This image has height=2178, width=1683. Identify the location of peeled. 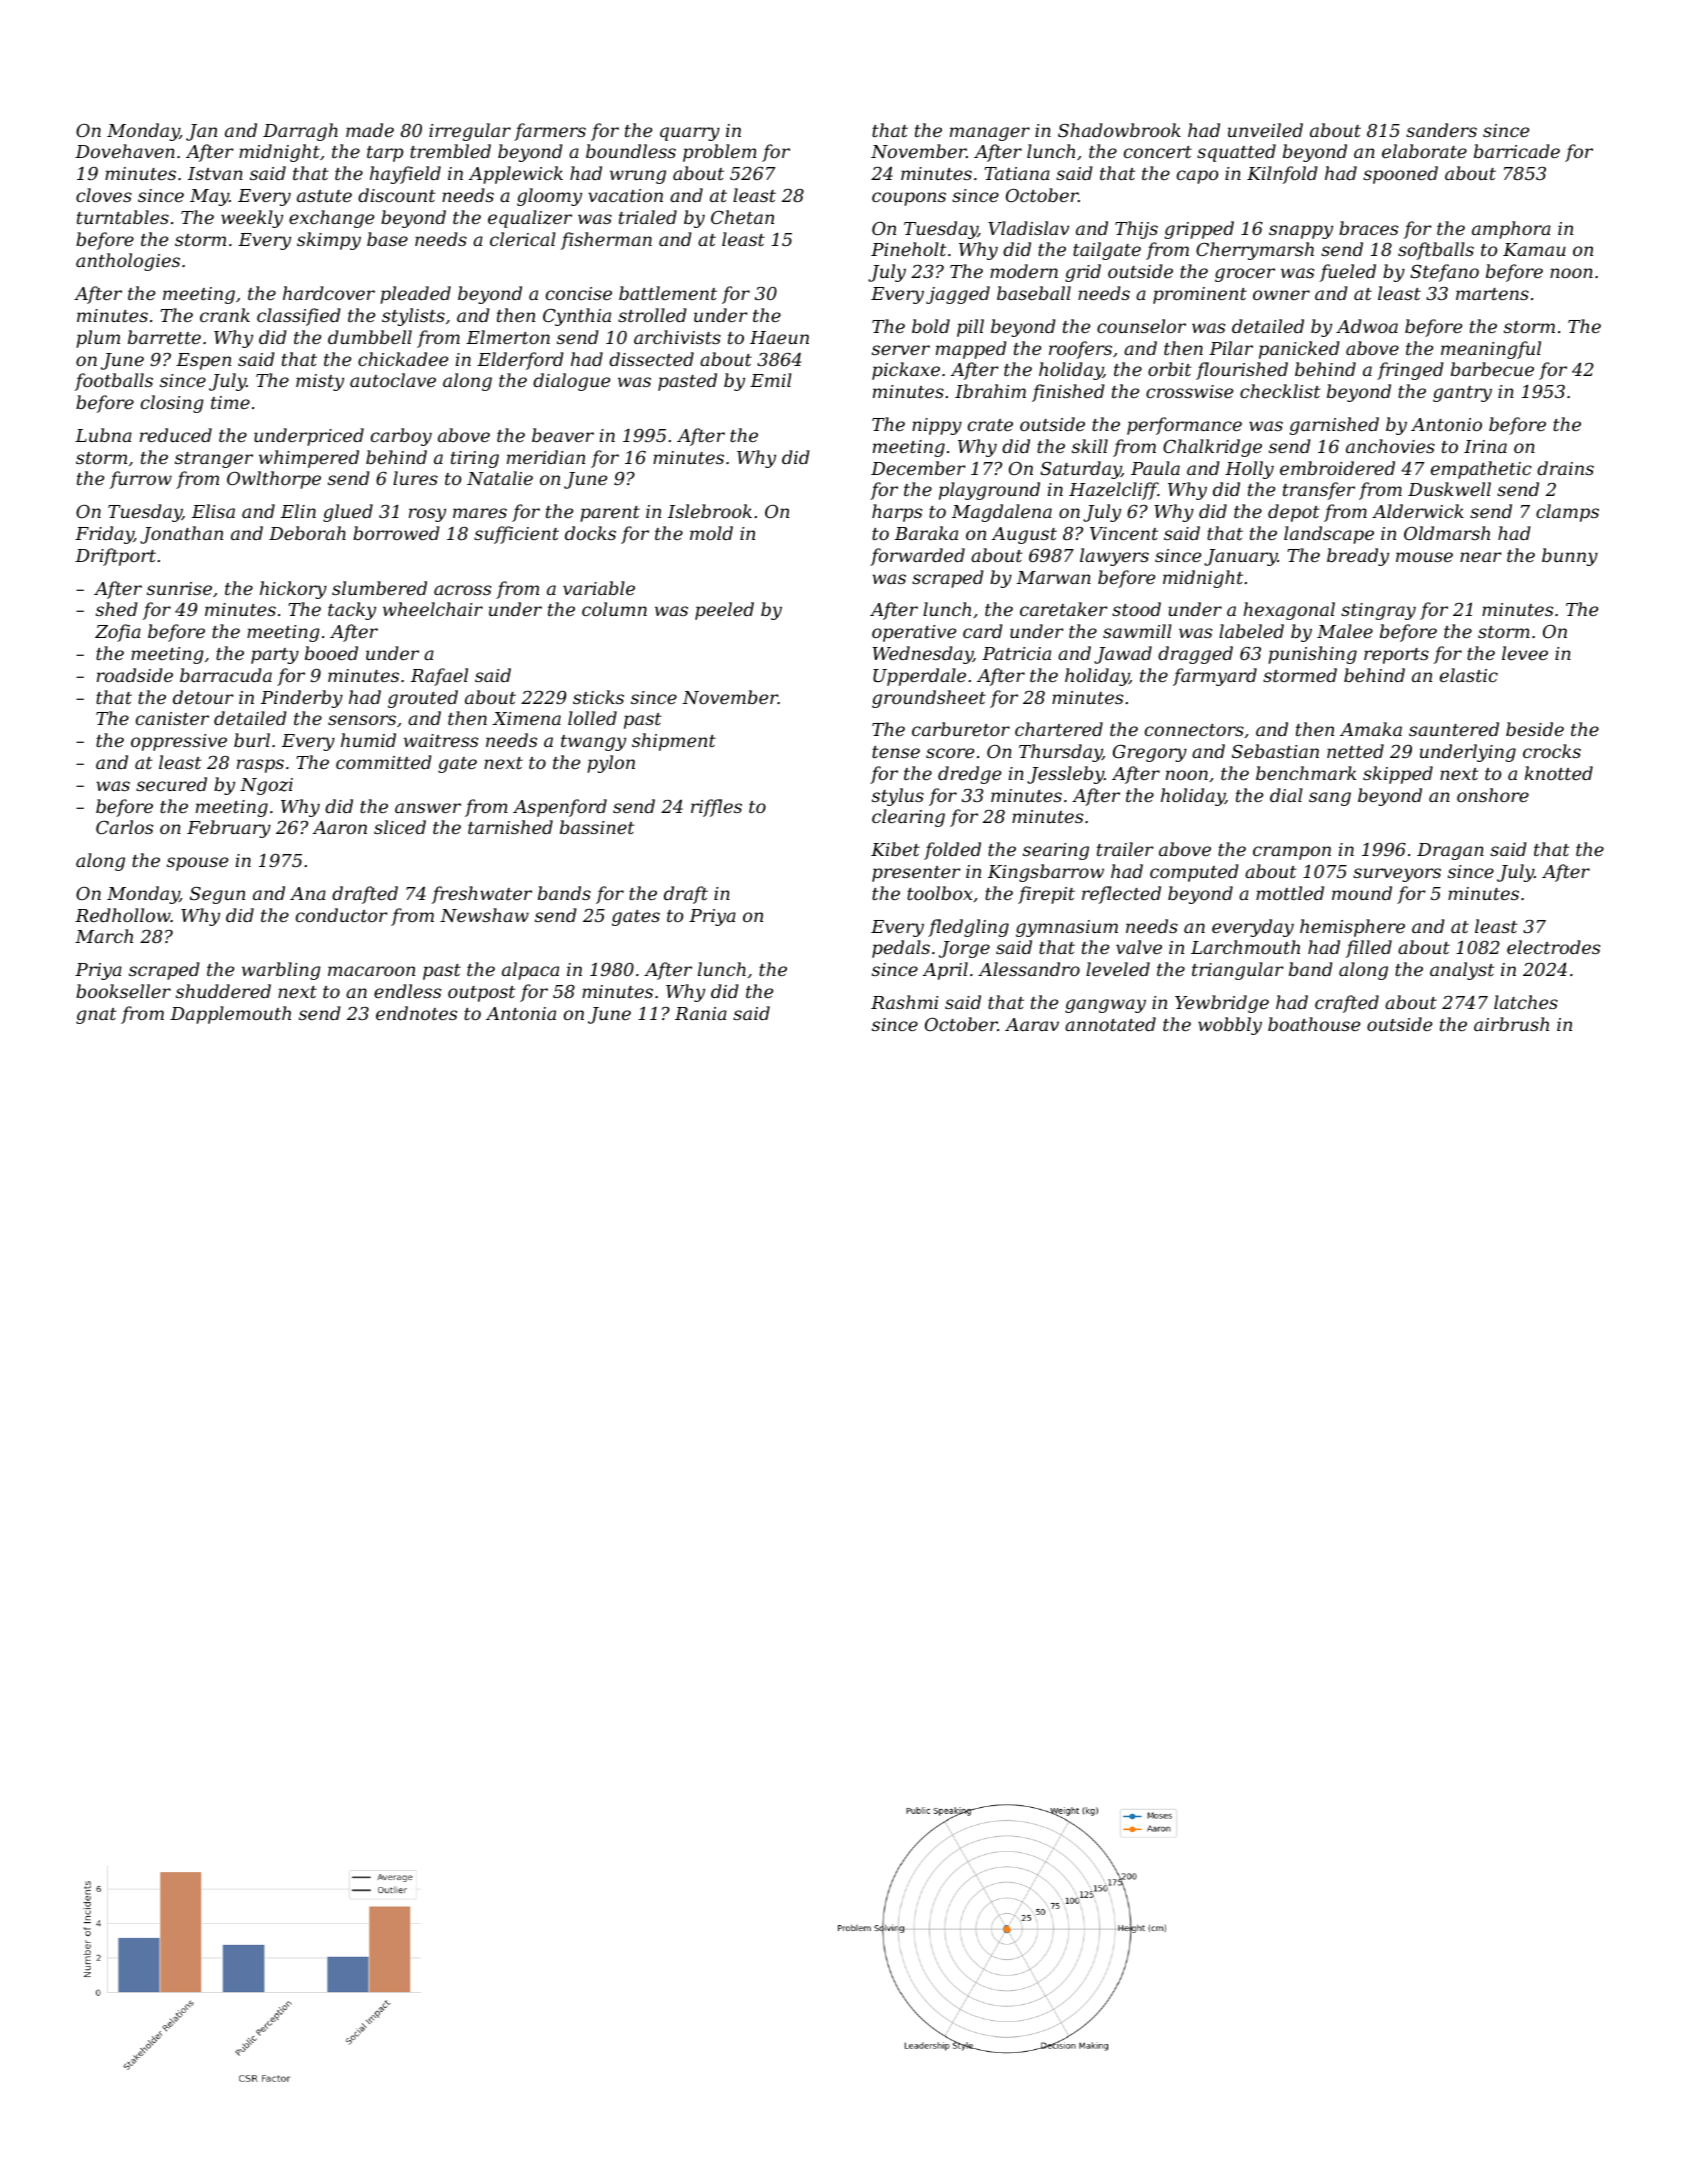
(724, 611).
